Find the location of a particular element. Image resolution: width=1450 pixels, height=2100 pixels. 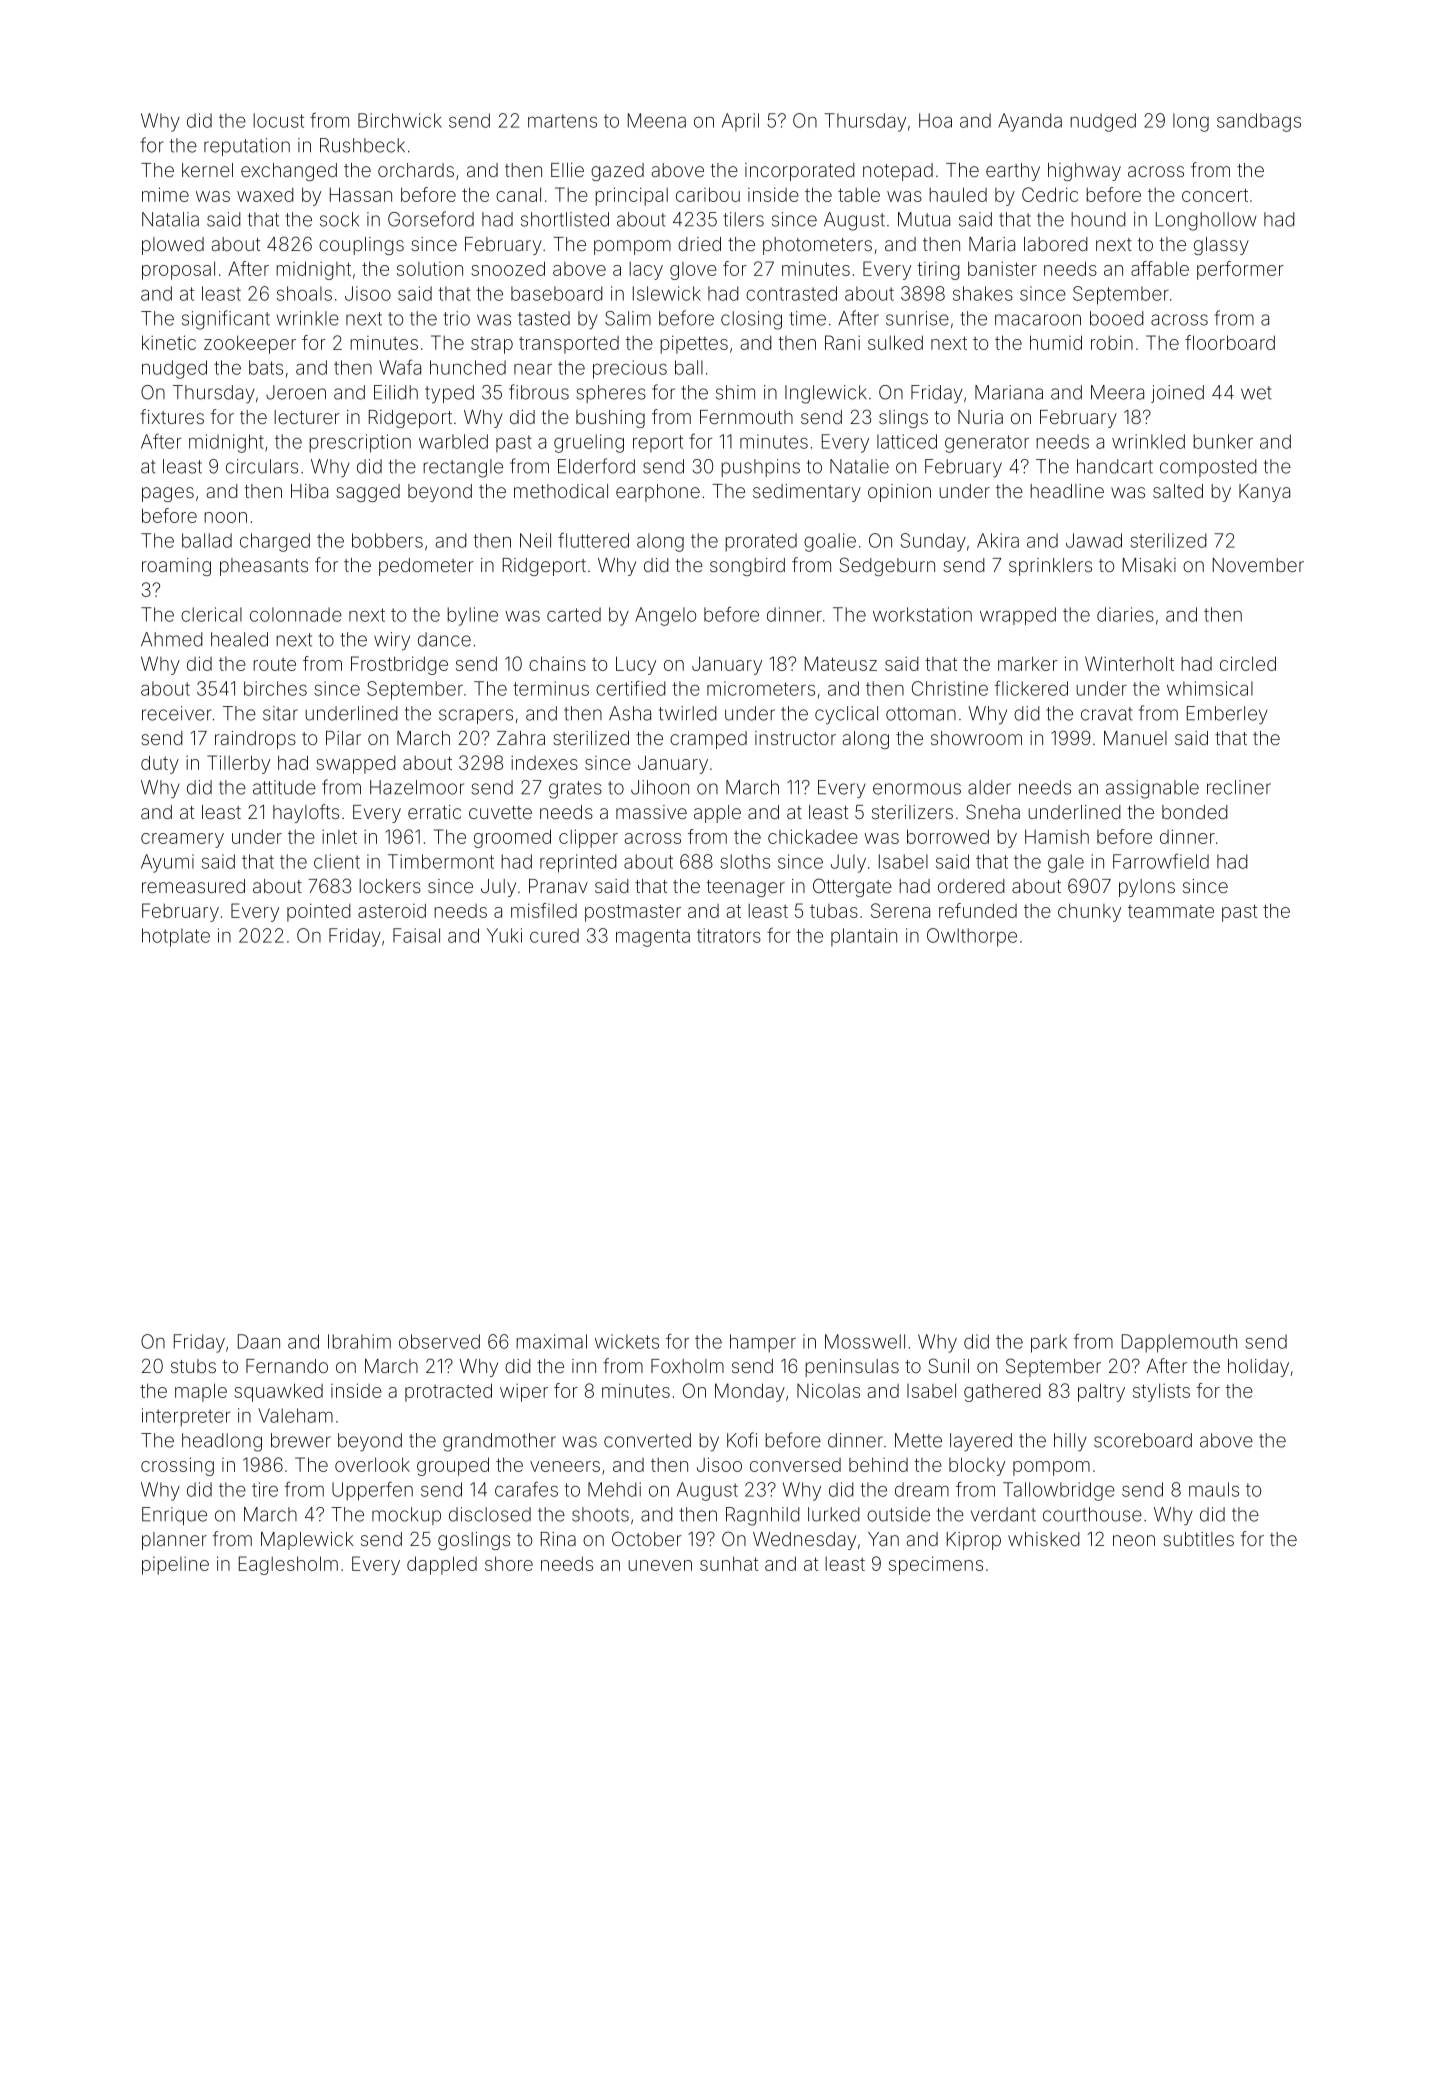

mockup is located at coordinates (406, 1516).
